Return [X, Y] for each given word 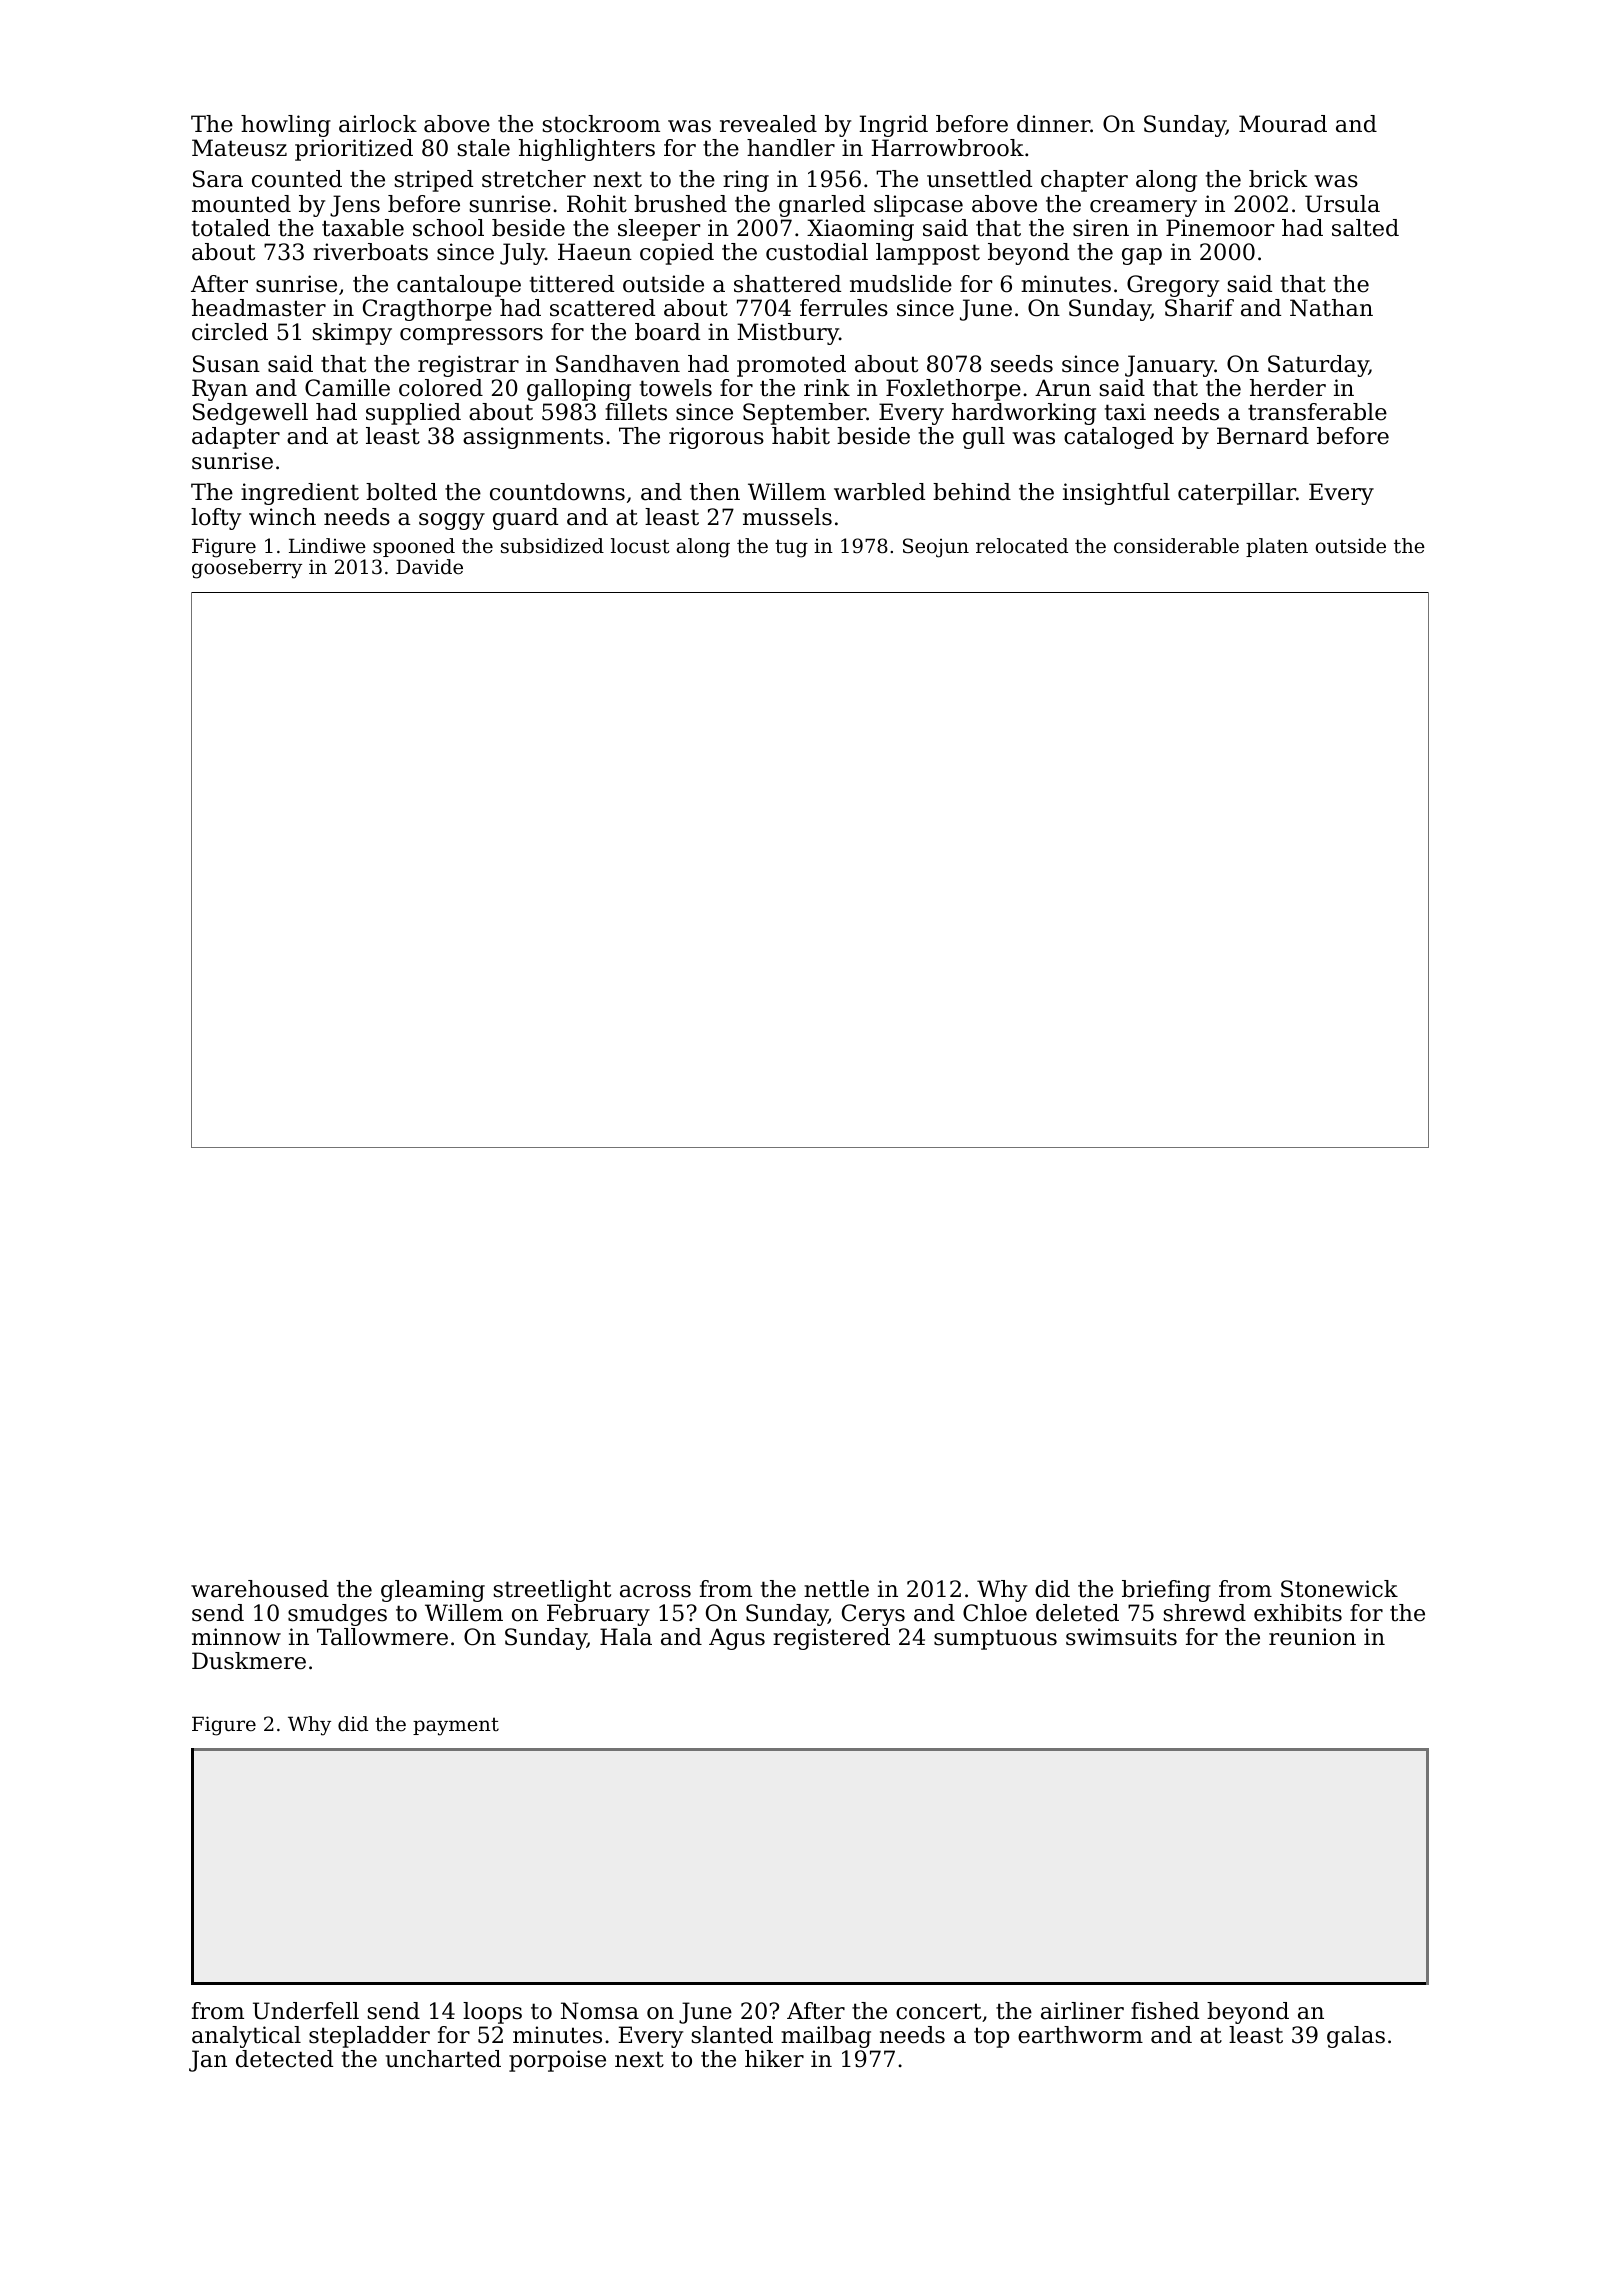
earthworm [1080, 2035]
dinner [1054, 124]
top [991, 2037]
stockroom [601, 124]
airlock [378, 124]
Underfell [306, 2011]
